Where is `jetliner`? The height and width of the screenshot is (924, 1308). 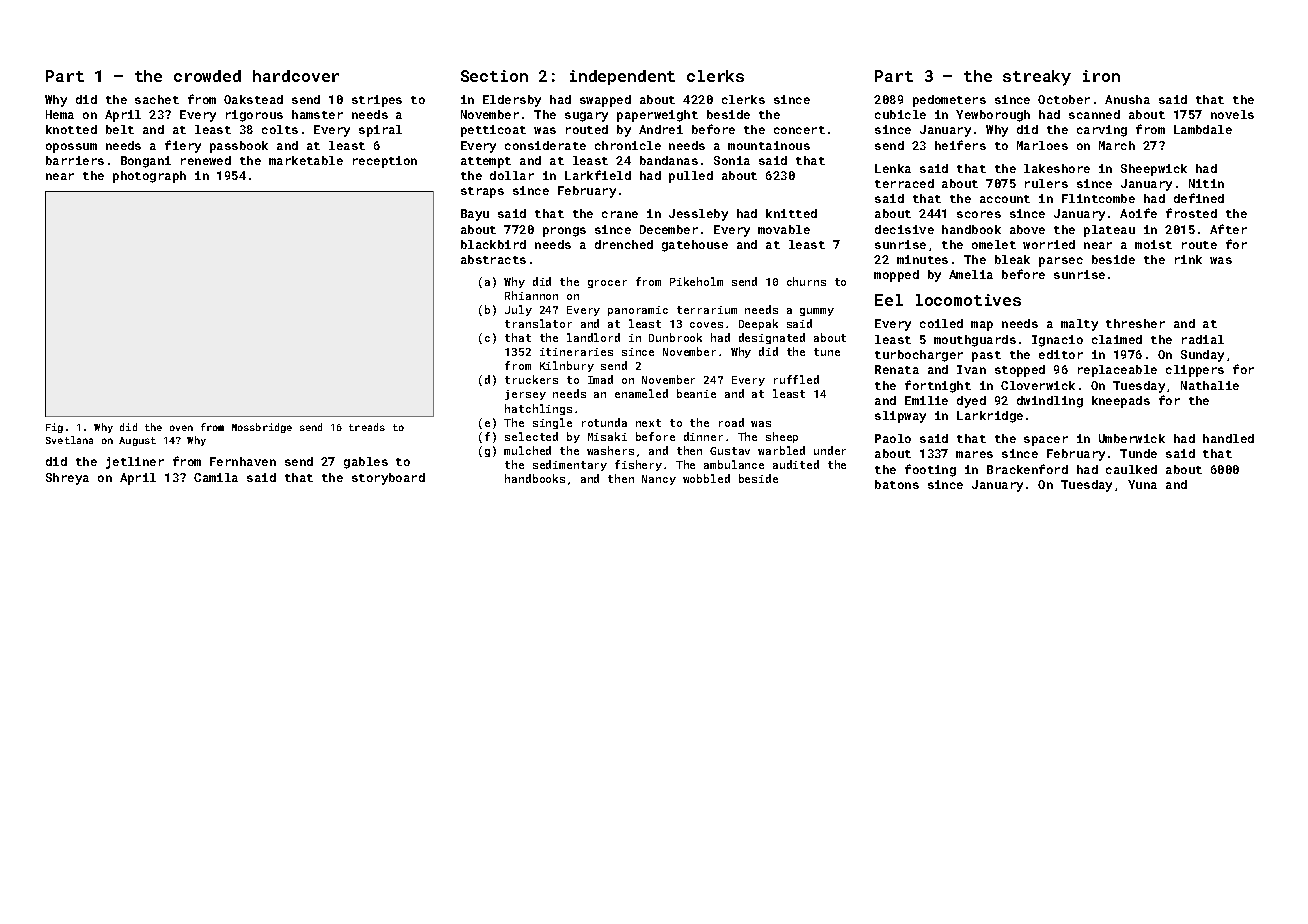
jetliner is located at coordinates (135, 463).
